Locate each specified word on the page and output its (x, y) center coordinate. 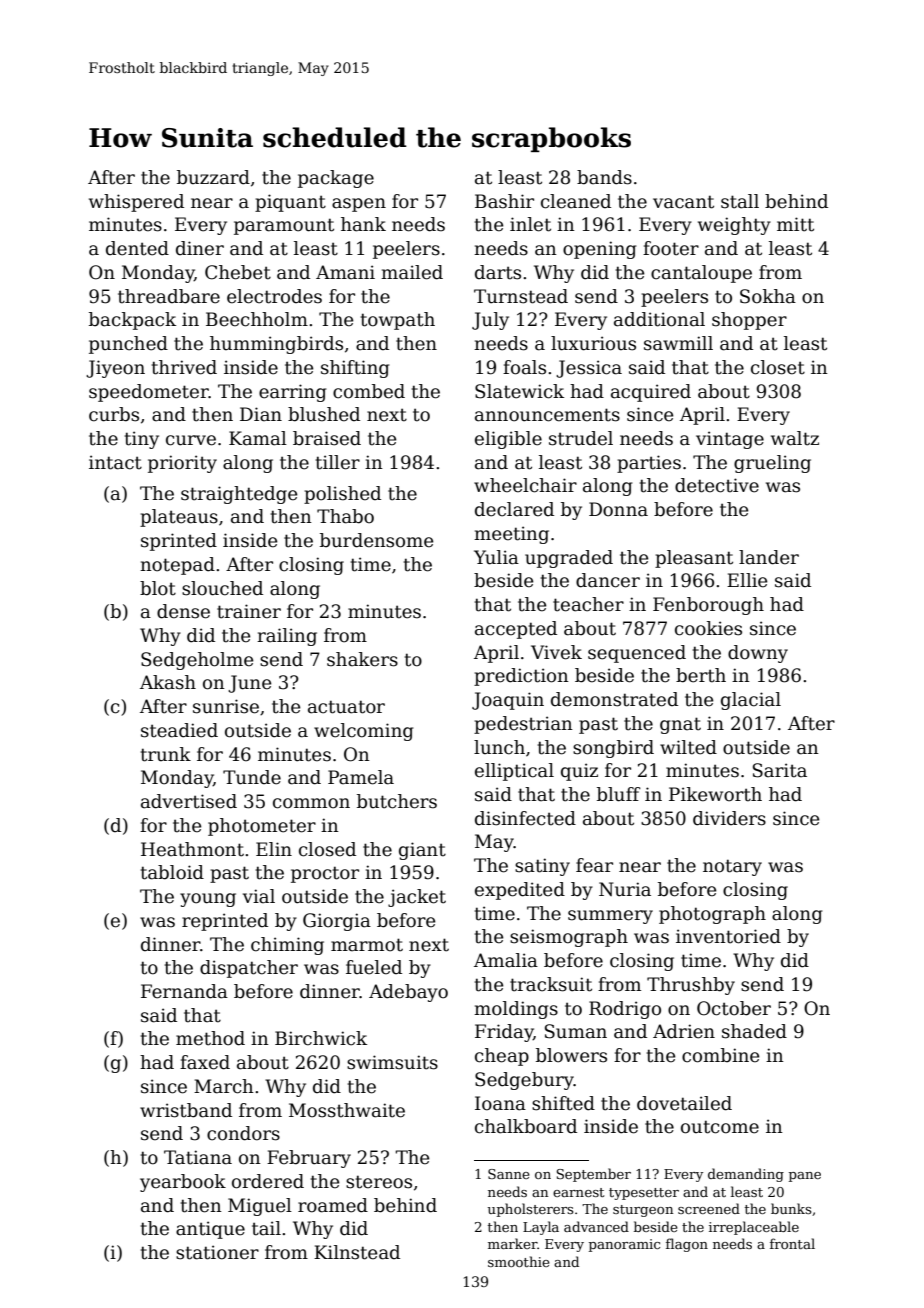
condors (243, 1133)
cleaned (576, 201)
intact (115, 462)
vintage (730, 440)
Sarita (780, 770)
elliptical (514, 772)
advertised (189, 801)
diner (200, 248)
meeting (511, 535)
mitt (795, 224)
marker (512, 1243)
